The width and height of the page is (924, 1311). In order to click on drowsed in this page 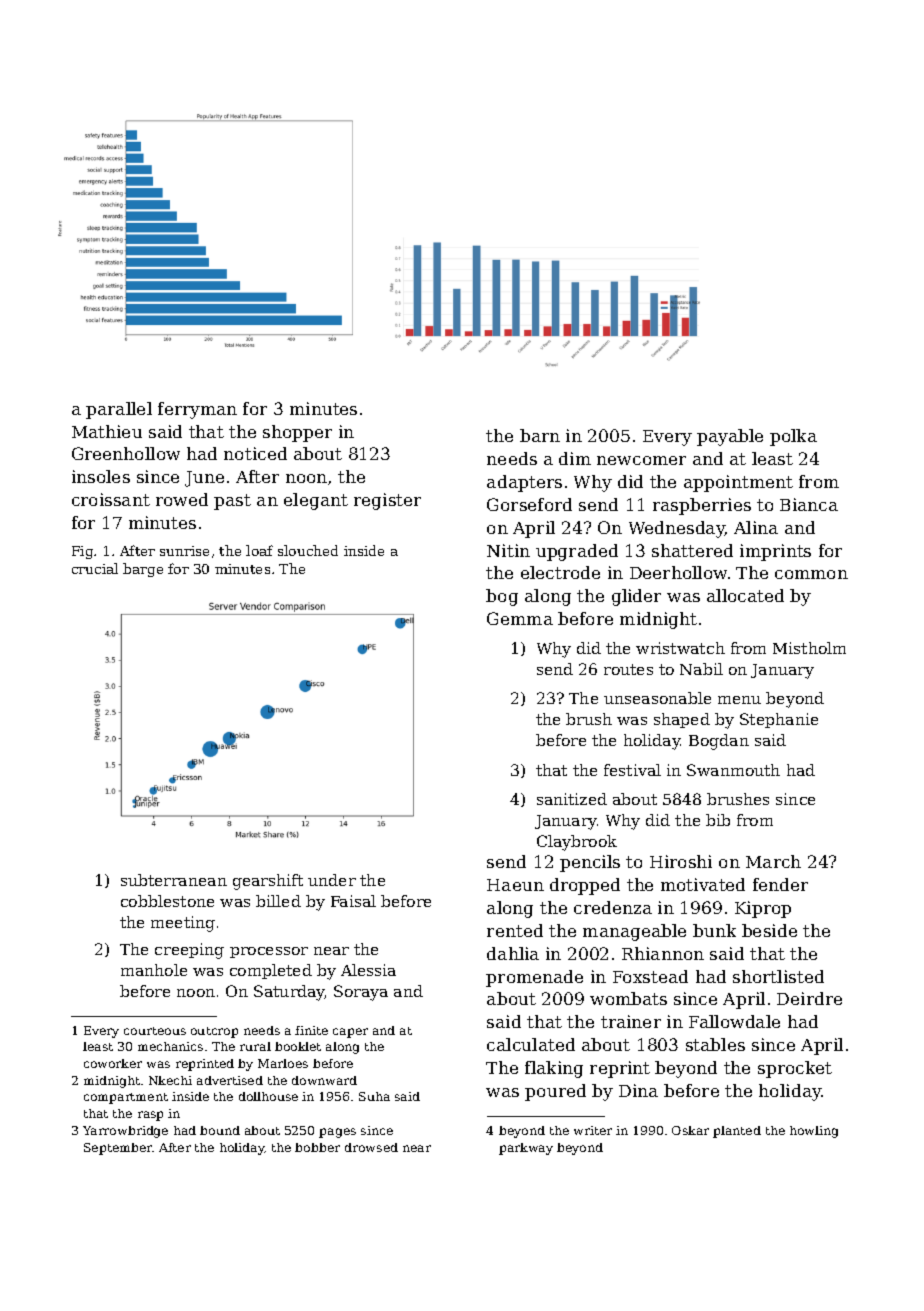, I will do `click(371, 1147)`.
